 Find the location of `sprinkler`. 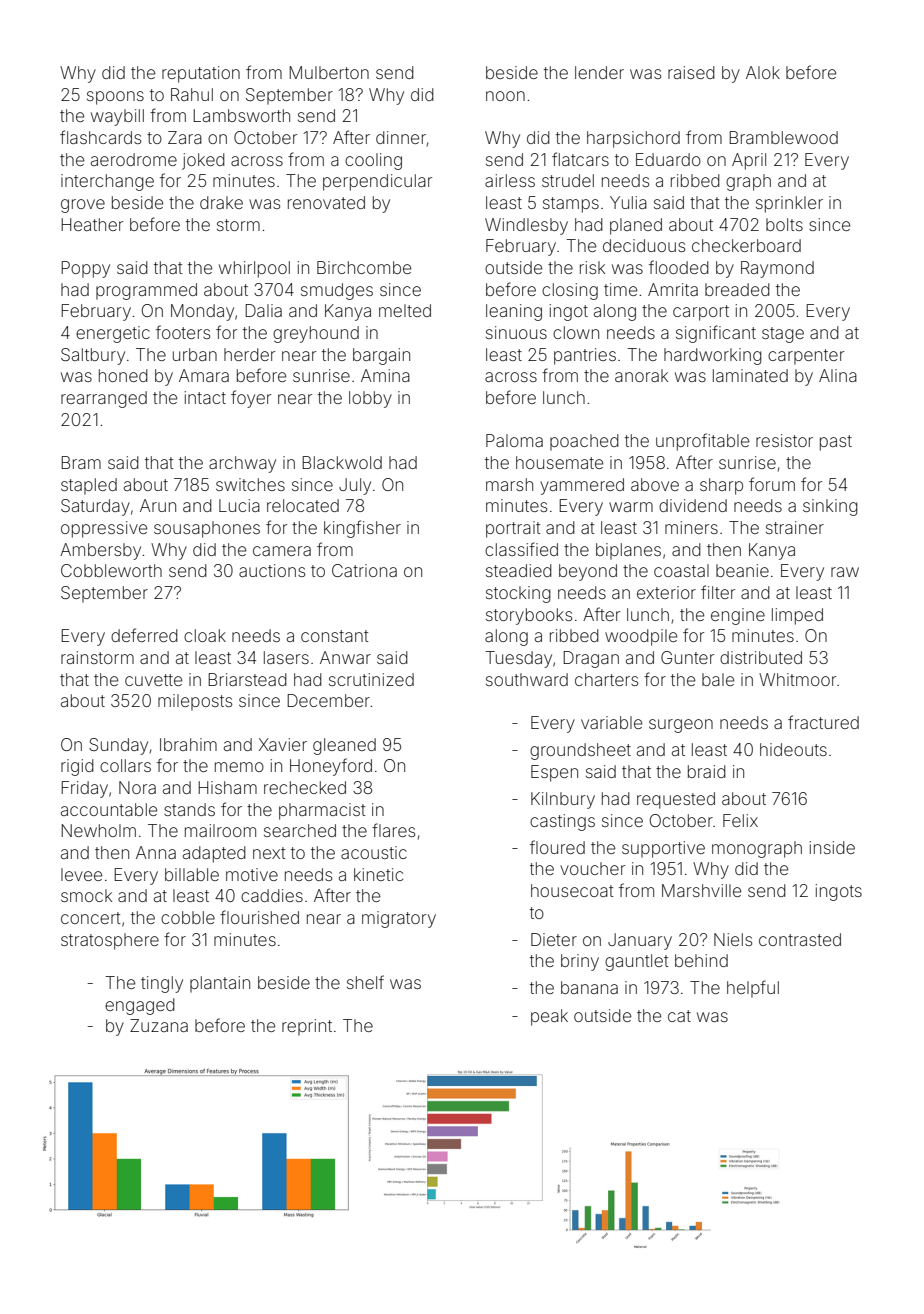

sprinkler is located at coordinates (789, 204).
